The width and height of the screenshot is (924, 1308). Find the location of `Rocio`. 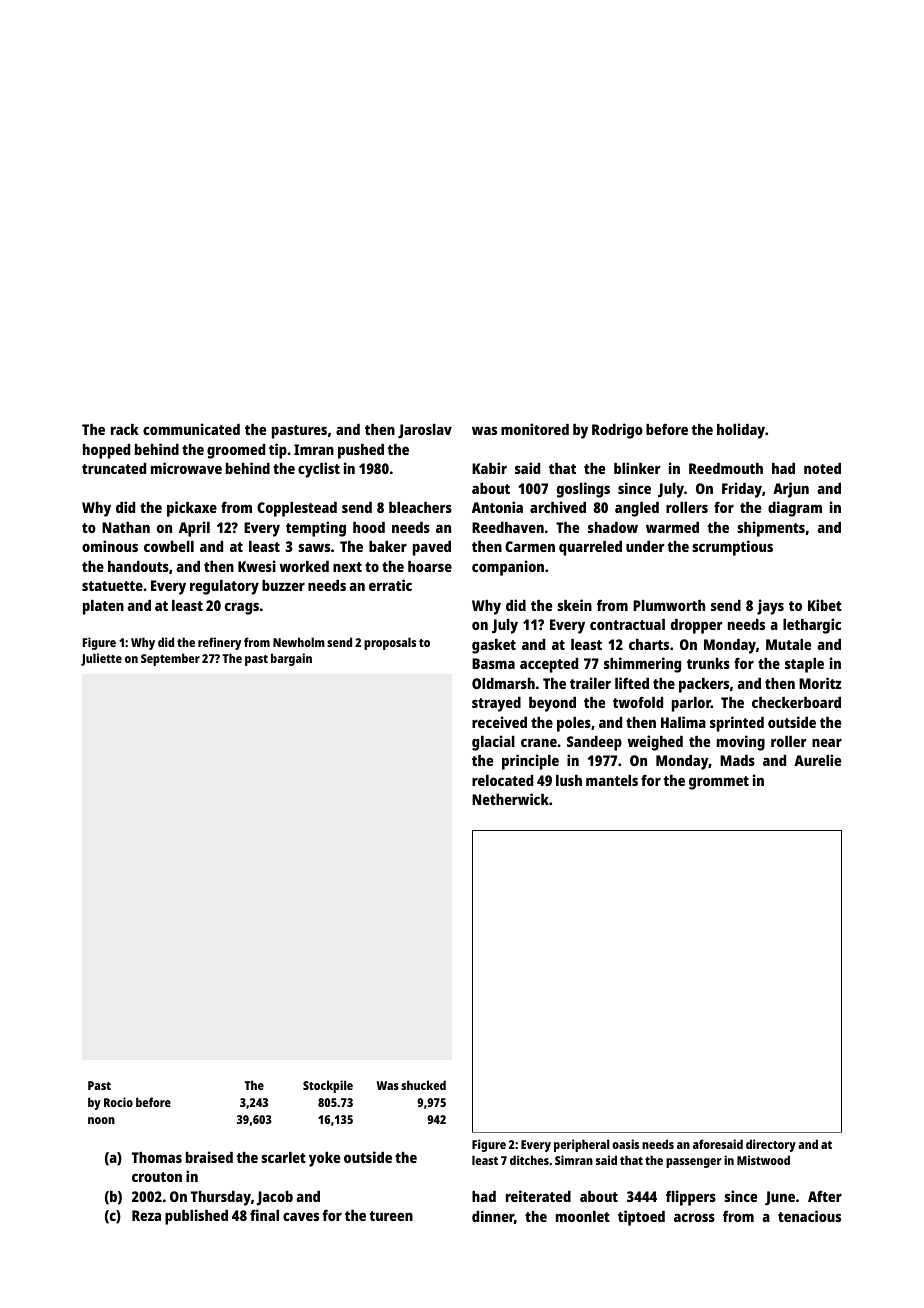

Rocio is located at coordinates (118, 1102).
